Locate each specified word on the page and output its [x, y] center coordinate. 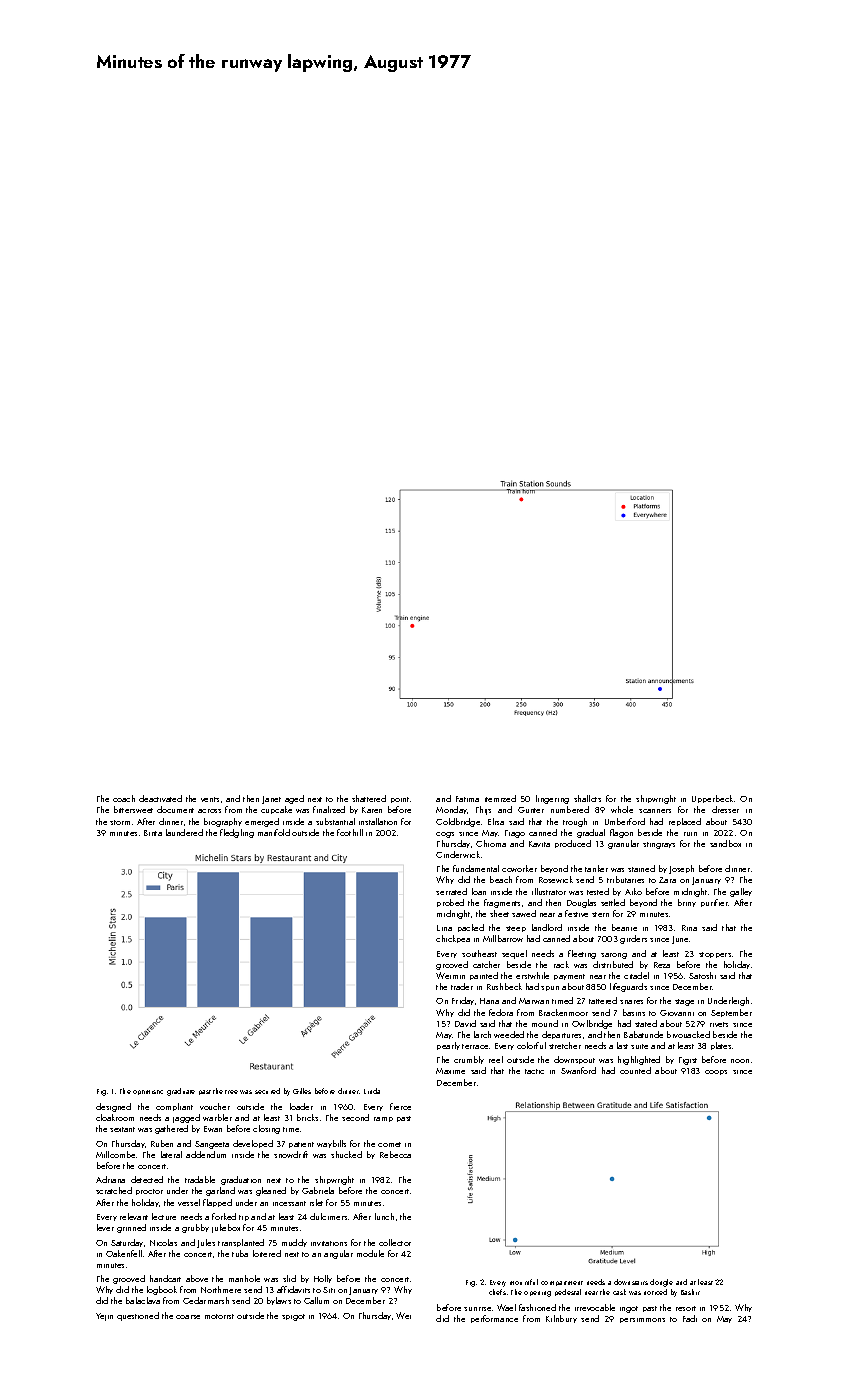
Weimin [450, 975]
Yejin [104, 1317]
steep [516, 929]
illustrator [549, 891]
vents [210, 799]
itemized [500, 798]
